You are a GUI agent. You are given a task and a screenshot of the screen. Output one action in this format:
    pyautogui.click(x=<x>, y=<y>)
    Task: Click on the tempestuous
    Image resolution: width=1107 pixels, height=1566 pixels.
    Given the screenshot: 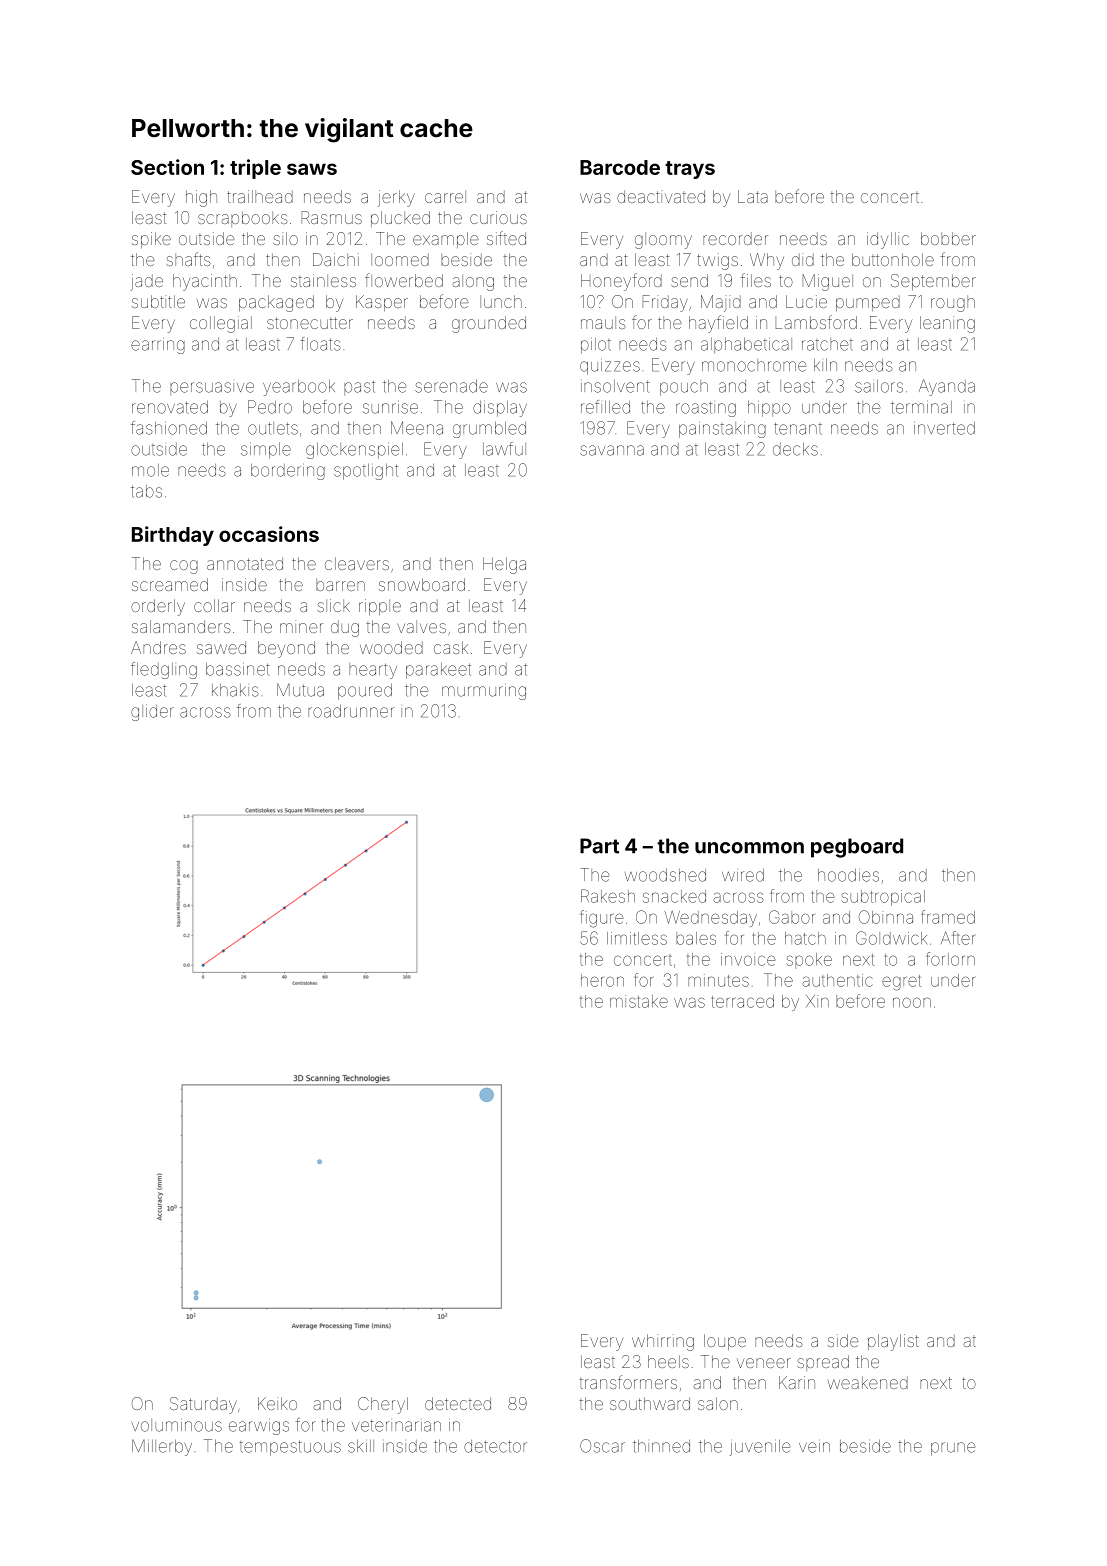 What is the action you would take?
    pyautogui.click(x=290, y=1448)
